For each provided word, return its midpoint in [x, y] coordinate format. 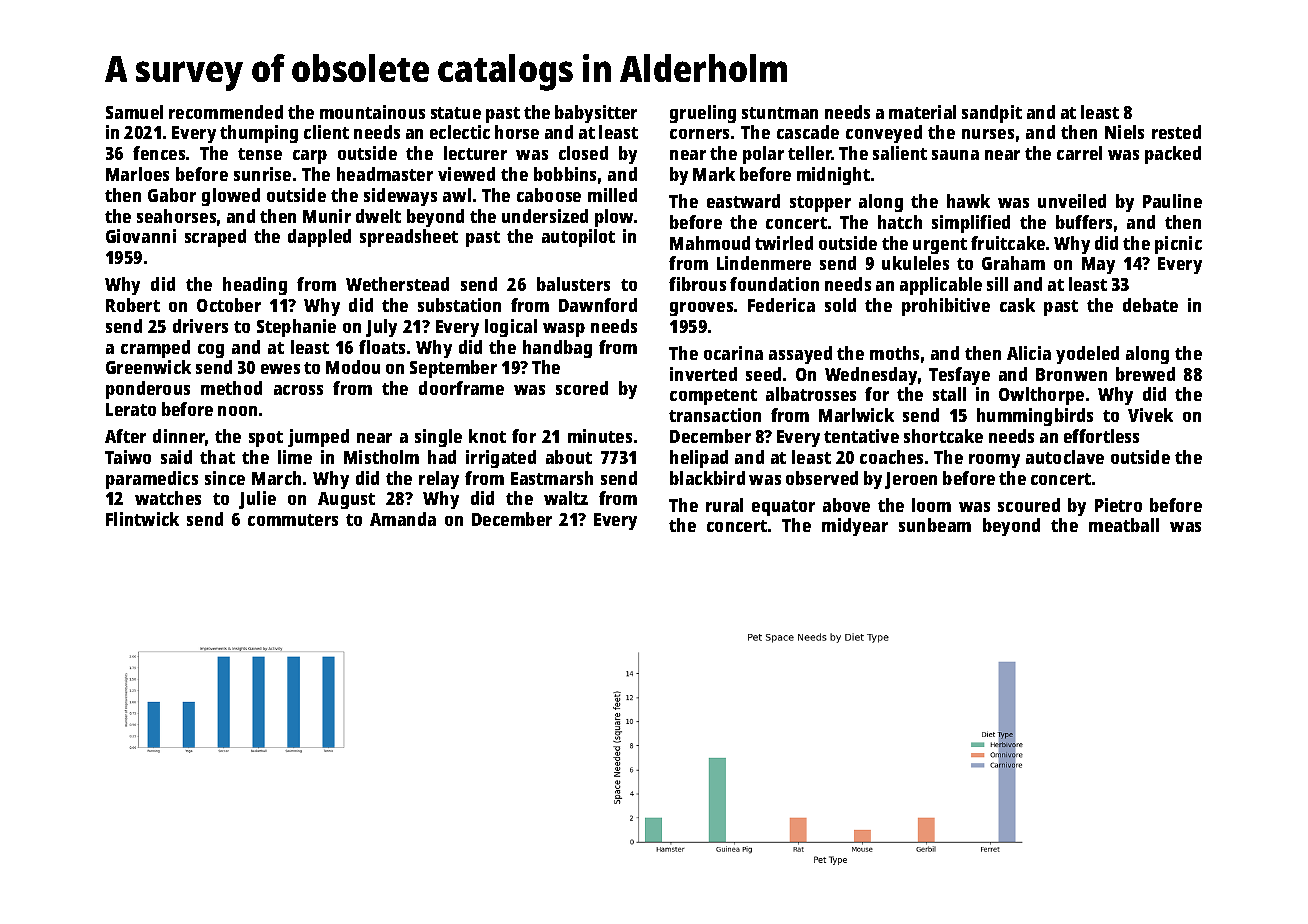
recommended [226, 112]
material [922, 112]
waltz [566, 498]
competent [713, 397]
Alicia [1029, 353]
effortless [1101, 436]
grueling [703, 114]
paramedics [152, 480]
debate [1150, 305]
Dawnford [598, 305]
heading [255, 286]
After [125, 436]
